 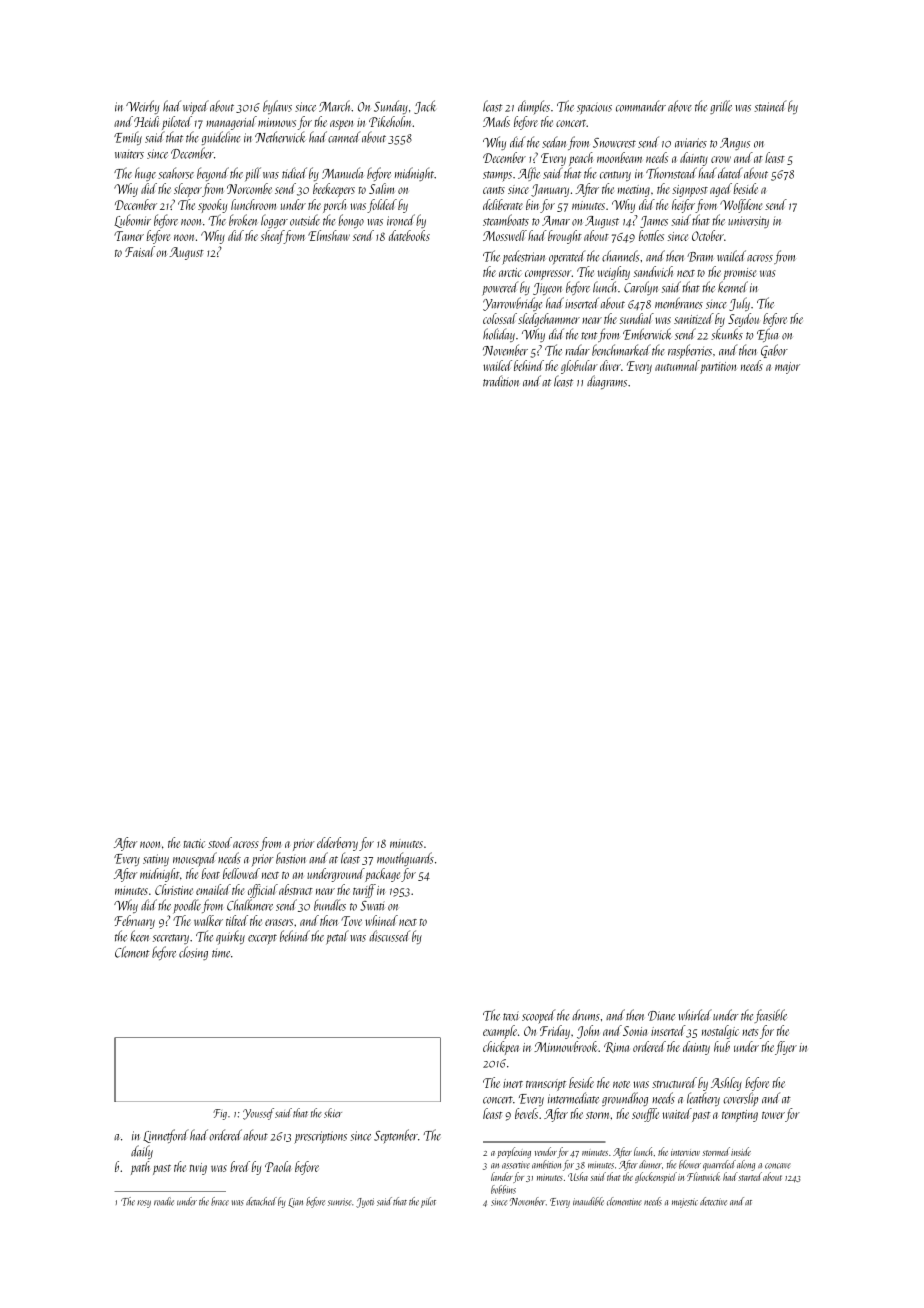 I want to click on sheaf, so click(x=272, y=237).
